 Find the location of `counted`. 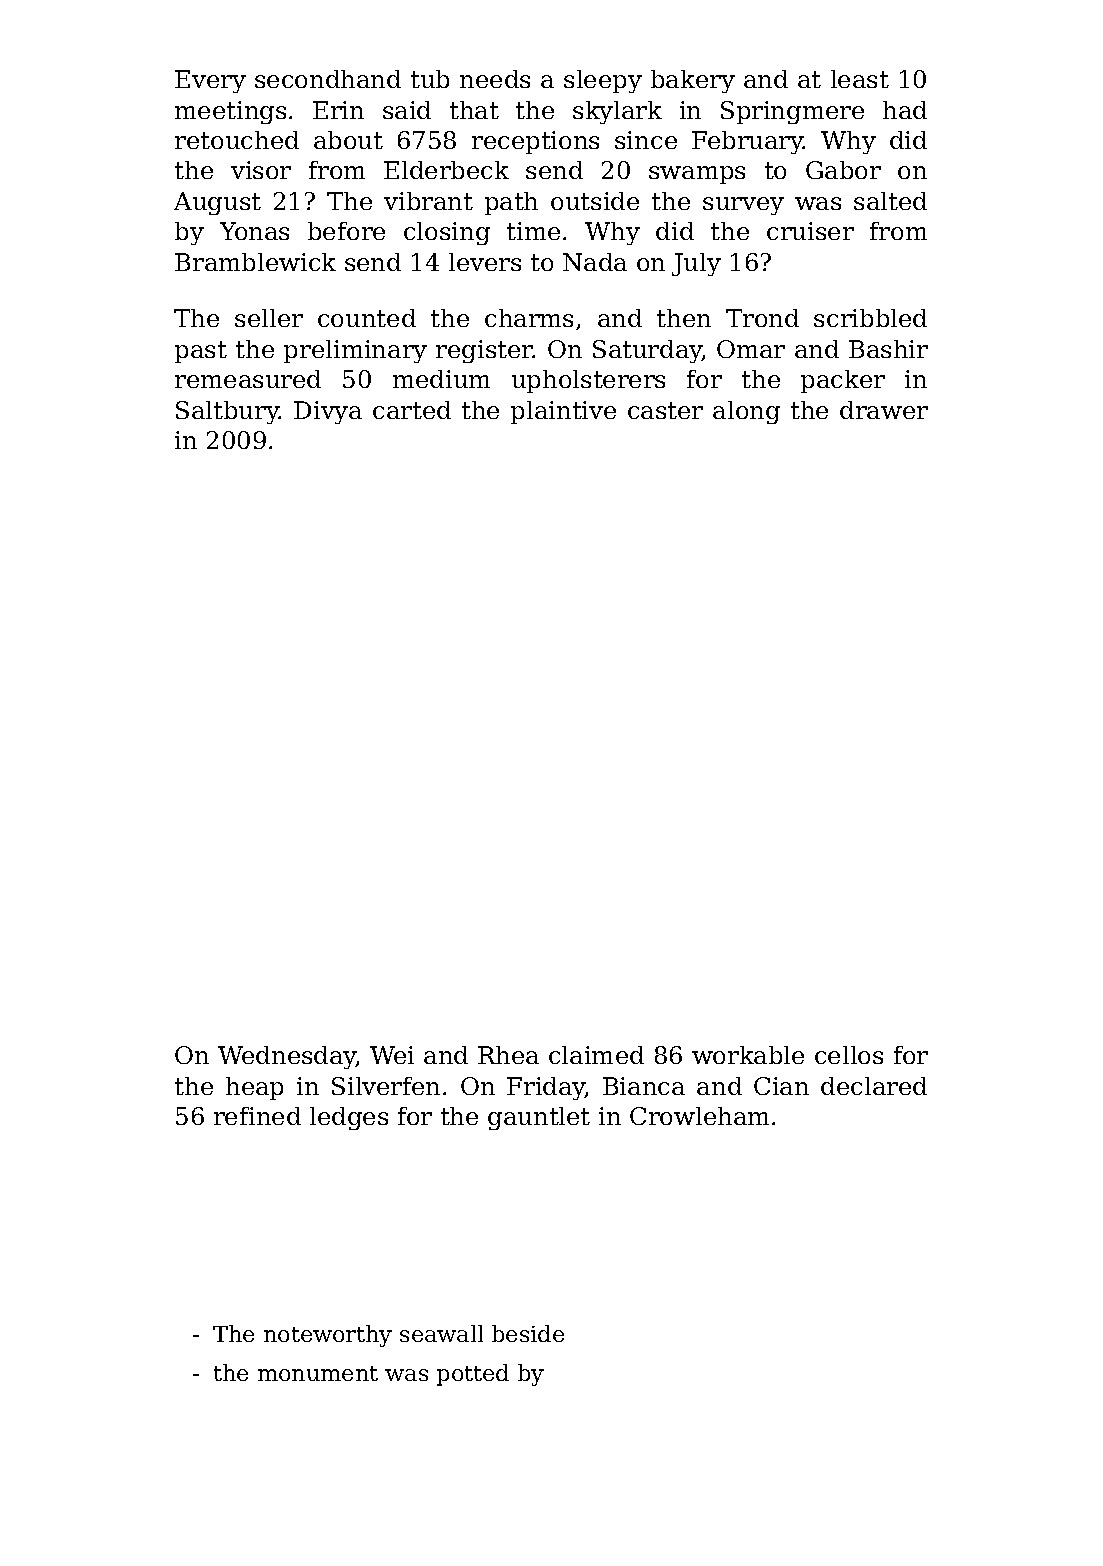

counted is located at coordinates (367, 318).
